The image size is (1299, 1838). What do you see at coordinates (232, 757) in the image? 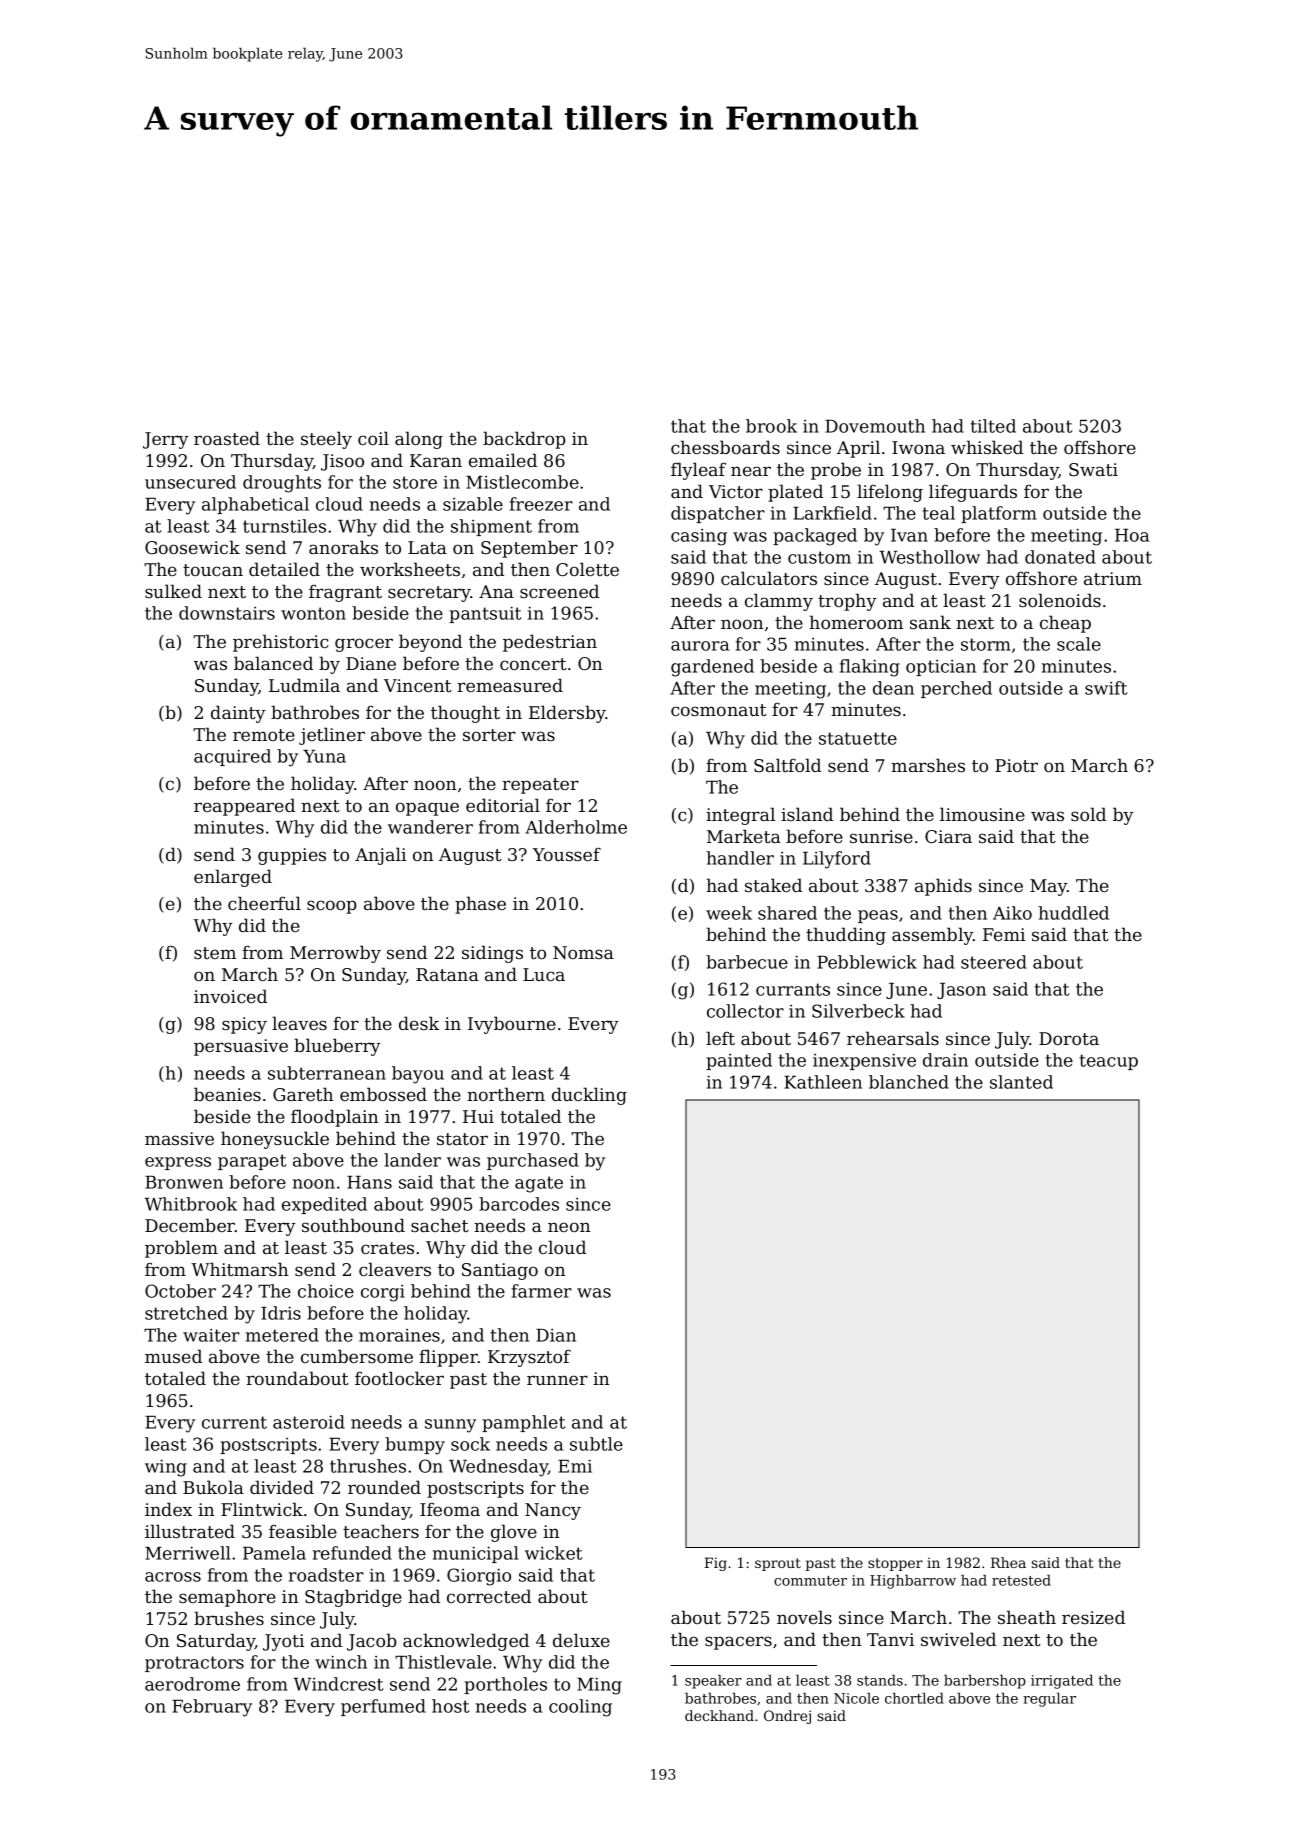
I see `acquired` at bounding box center [232, 757].
